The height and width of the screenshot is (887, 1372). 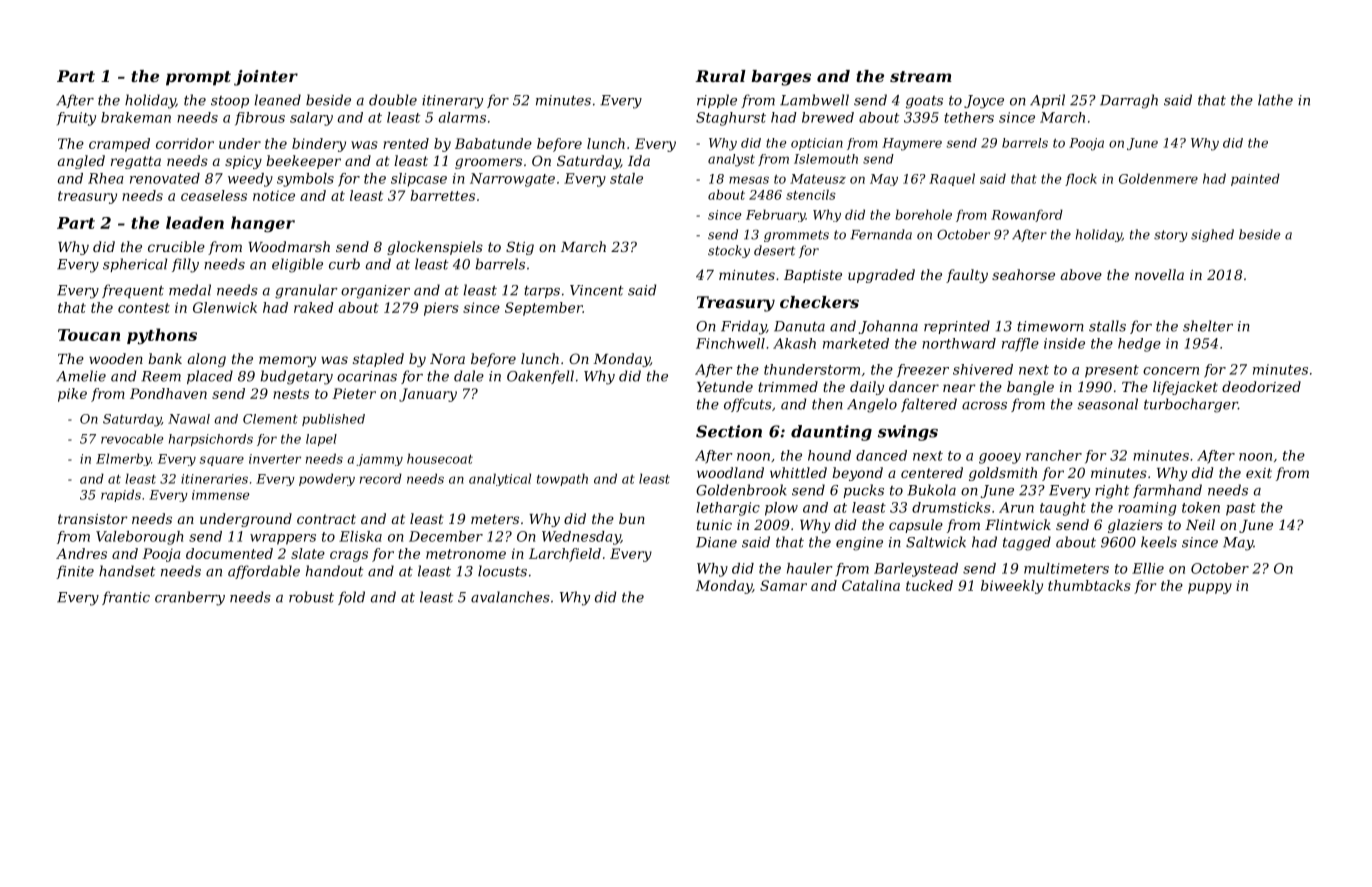 I want to click on prompt, so click(x=198, y=78).
